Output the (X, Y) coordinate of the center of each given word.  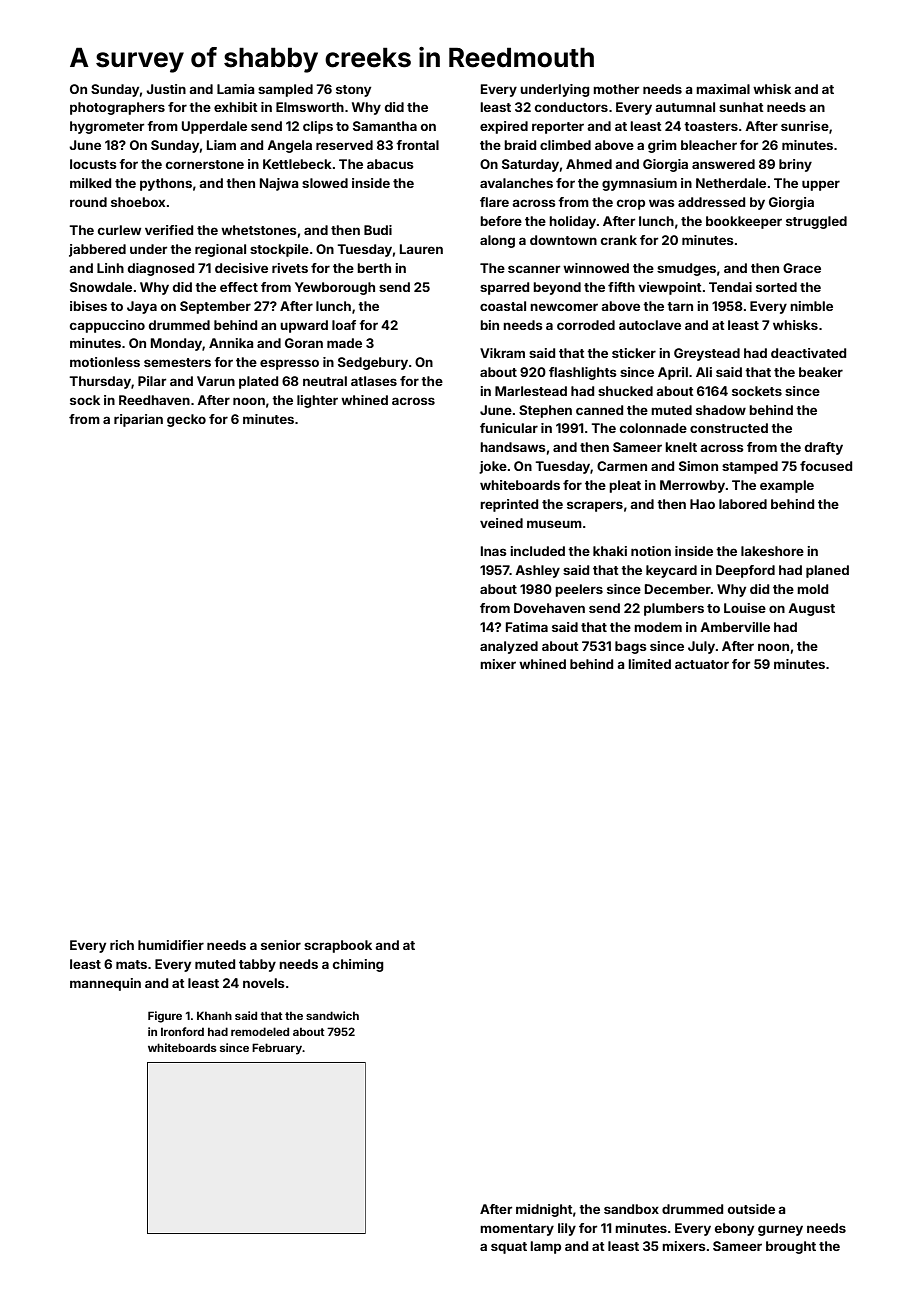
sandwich (332, 1015)
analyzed (509, 647)
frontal (417, 145)
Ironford (182, 1031)
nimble (811, 306)
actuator (702, 664)
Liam (221, 145)
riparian (138, 420)
